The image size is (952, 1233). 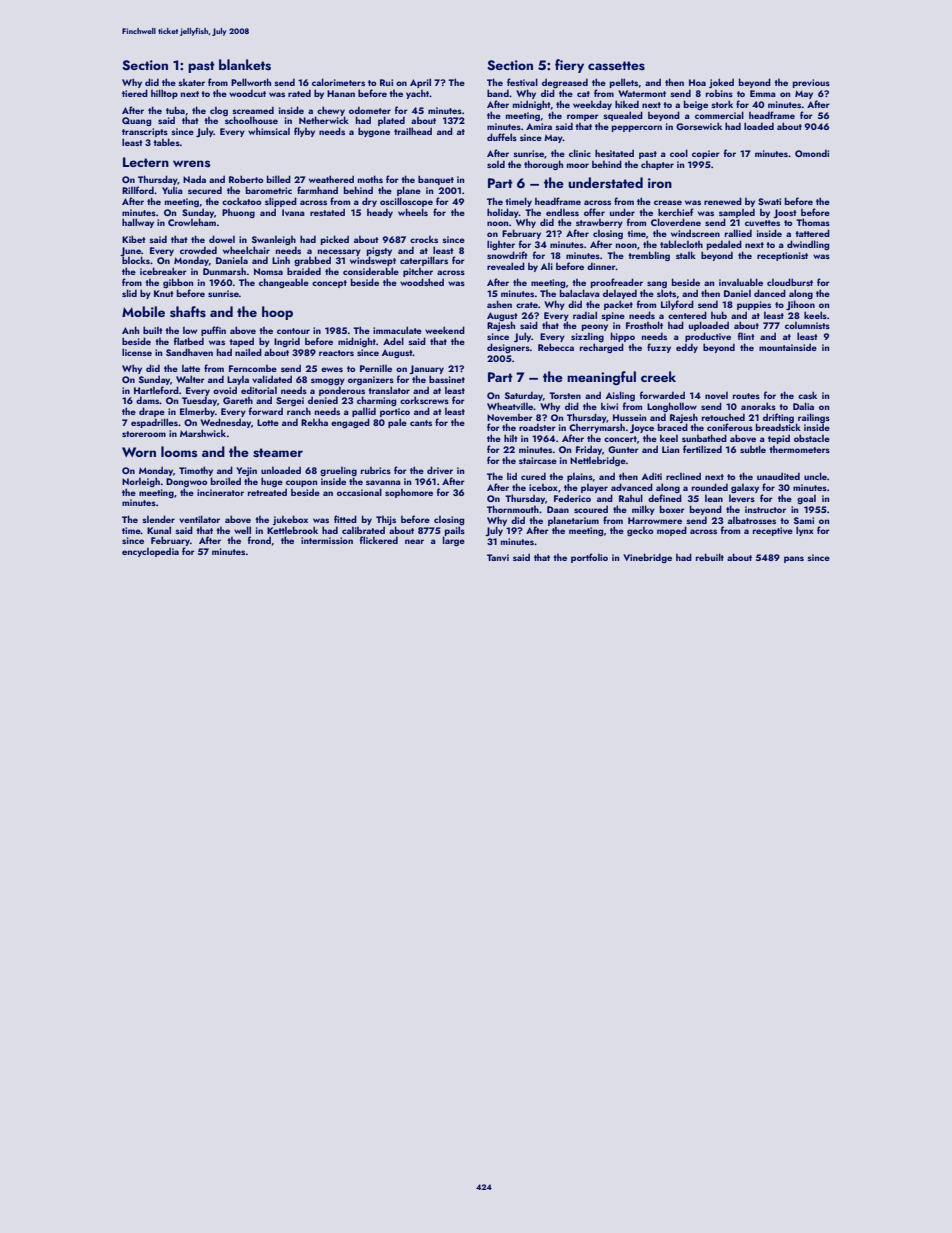 I want to click on weekend, so click(x=445, y=330).
